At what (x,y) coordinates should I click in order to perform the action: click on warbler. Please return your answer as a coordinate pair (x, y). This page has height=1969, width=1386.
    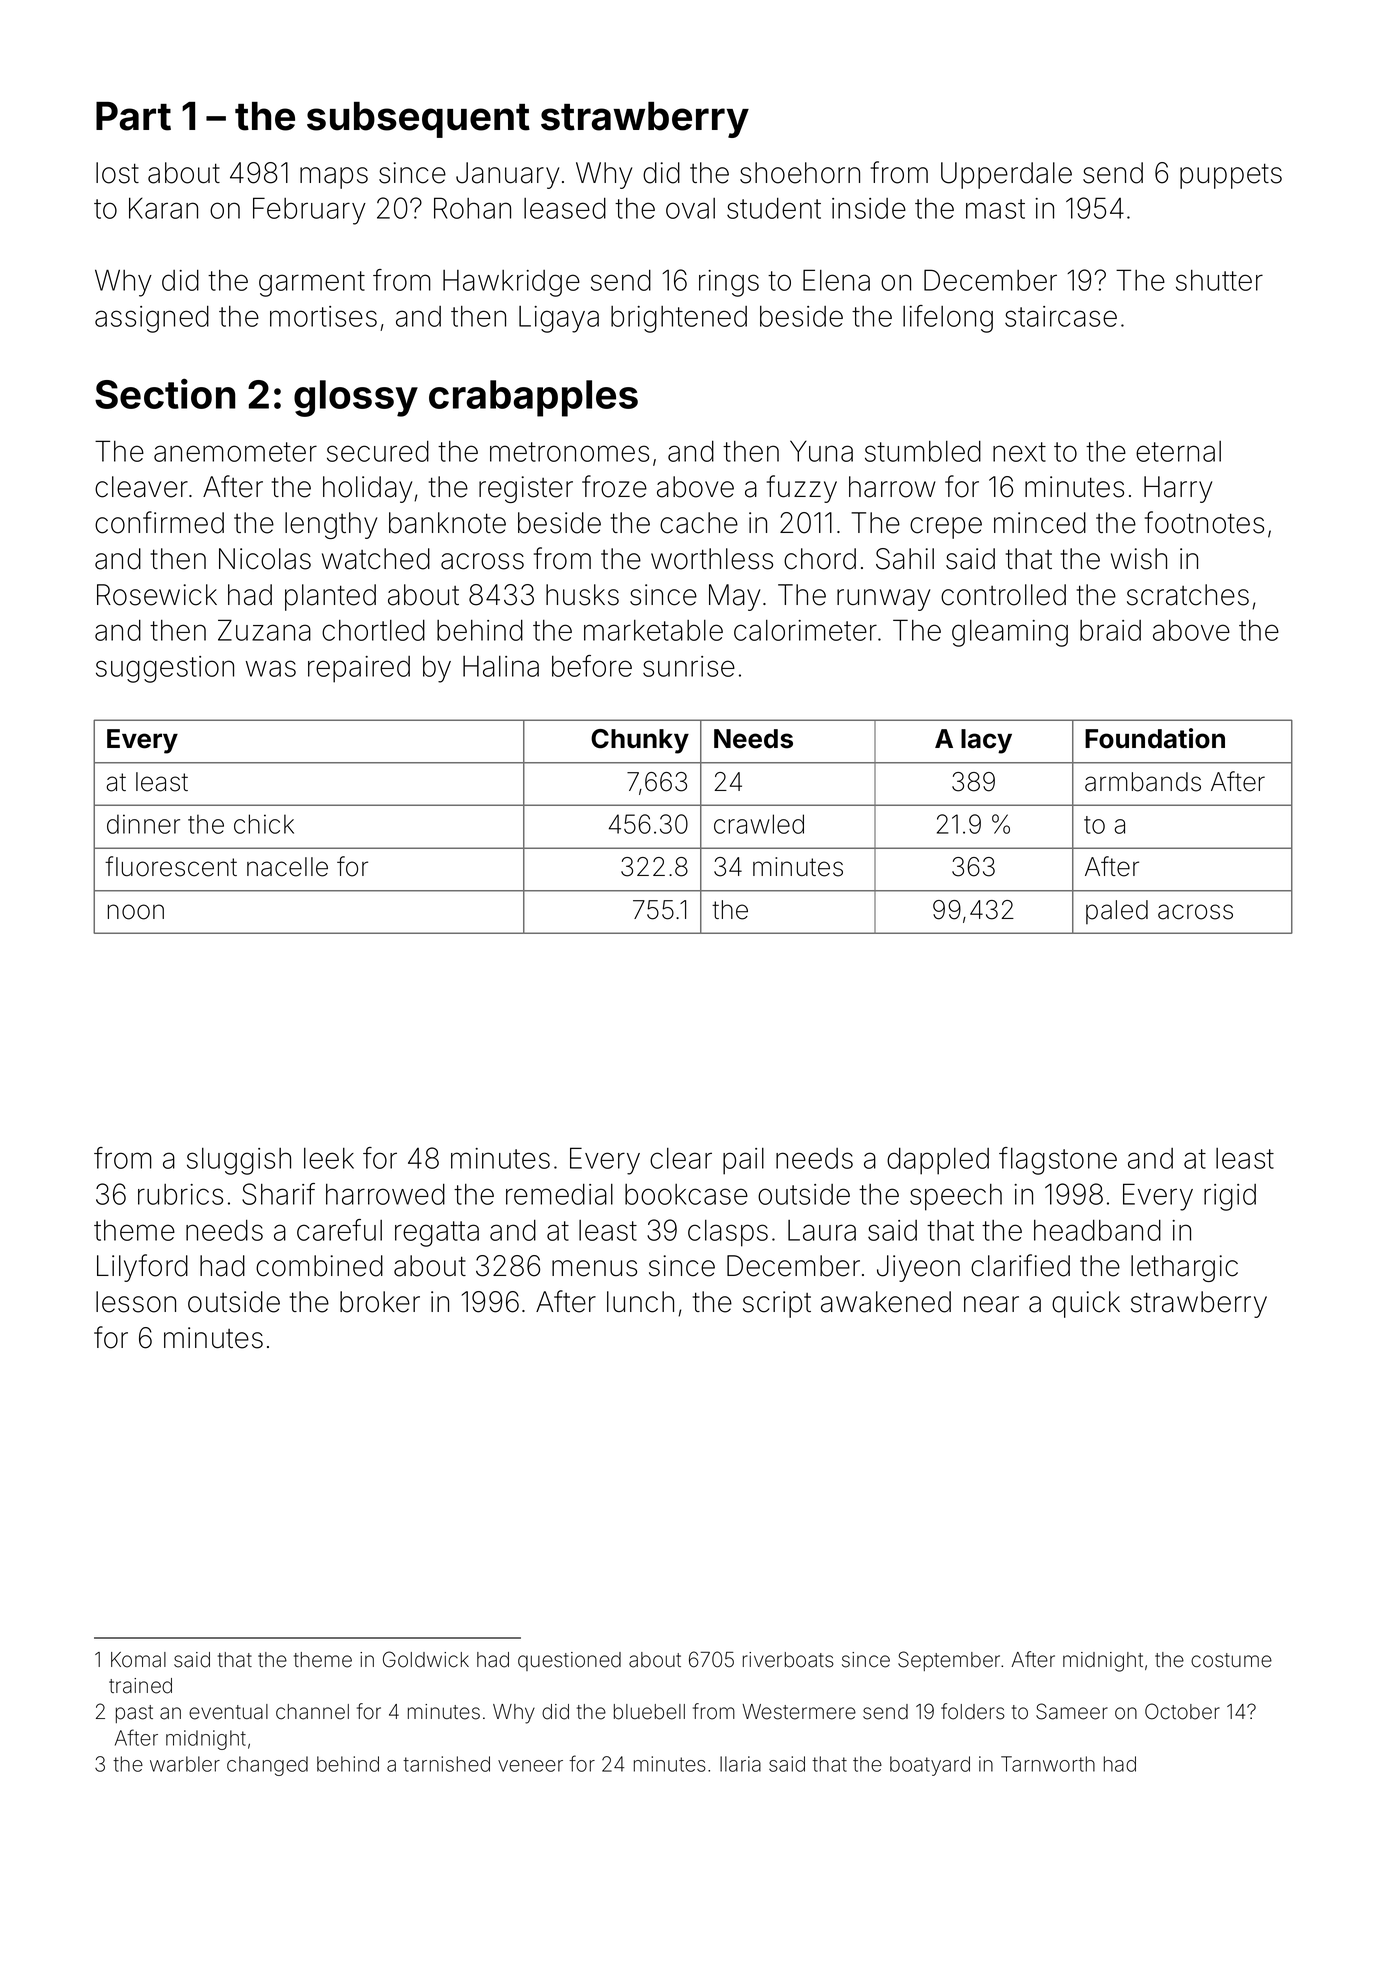
    Looking at the image, I should click on (185, 1764).
